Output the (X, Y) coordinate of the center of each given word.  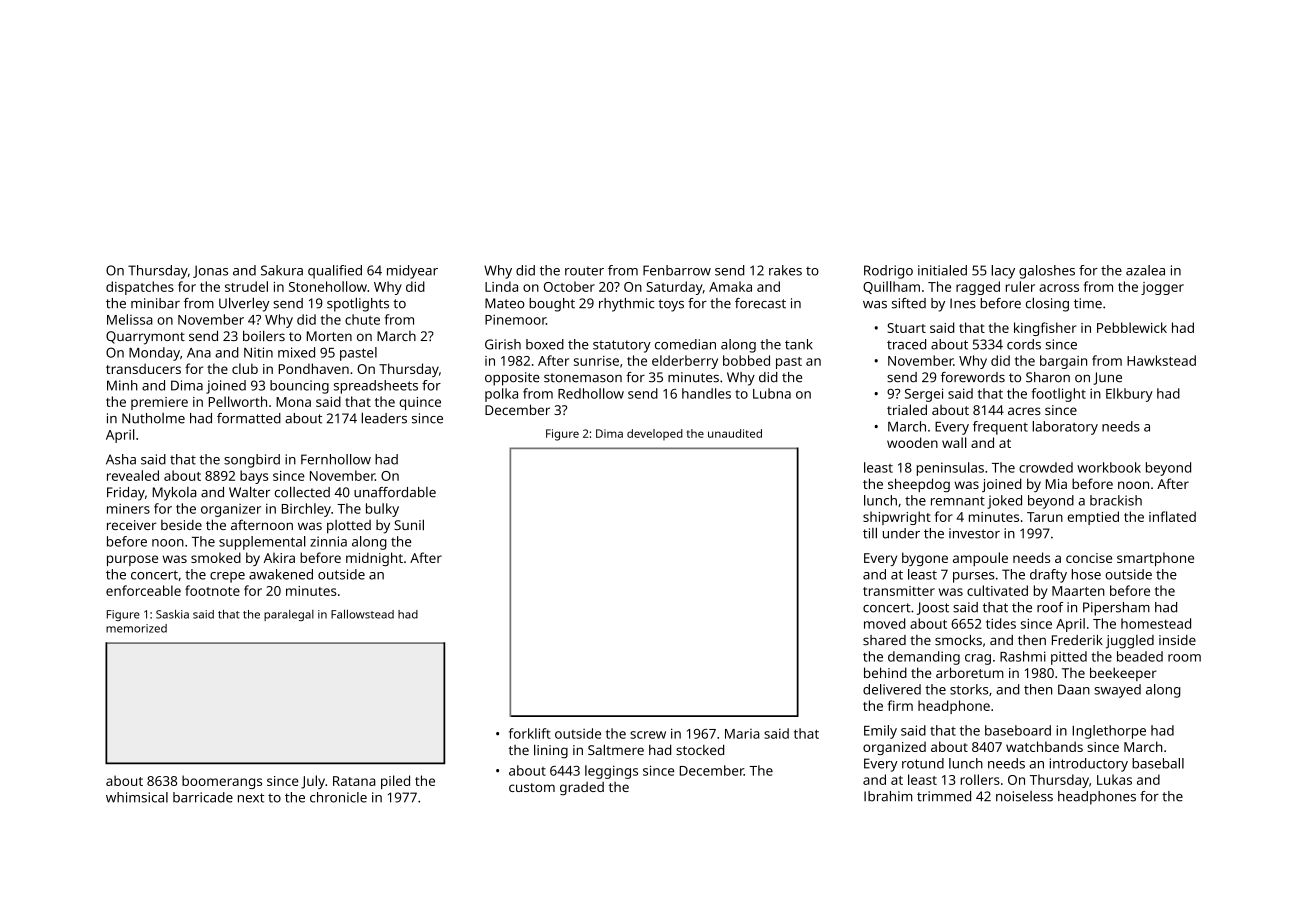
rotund (923, 763)
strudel (246, 286)
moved (884, 623)
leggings (611, 772)
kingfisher (1045, 329)
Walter (249, 492)
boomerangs (222, 782)
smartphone (1155, 559)
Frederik (1077, 640)
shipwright (897, 518)
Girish (503, 344)
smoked (216, 557)
